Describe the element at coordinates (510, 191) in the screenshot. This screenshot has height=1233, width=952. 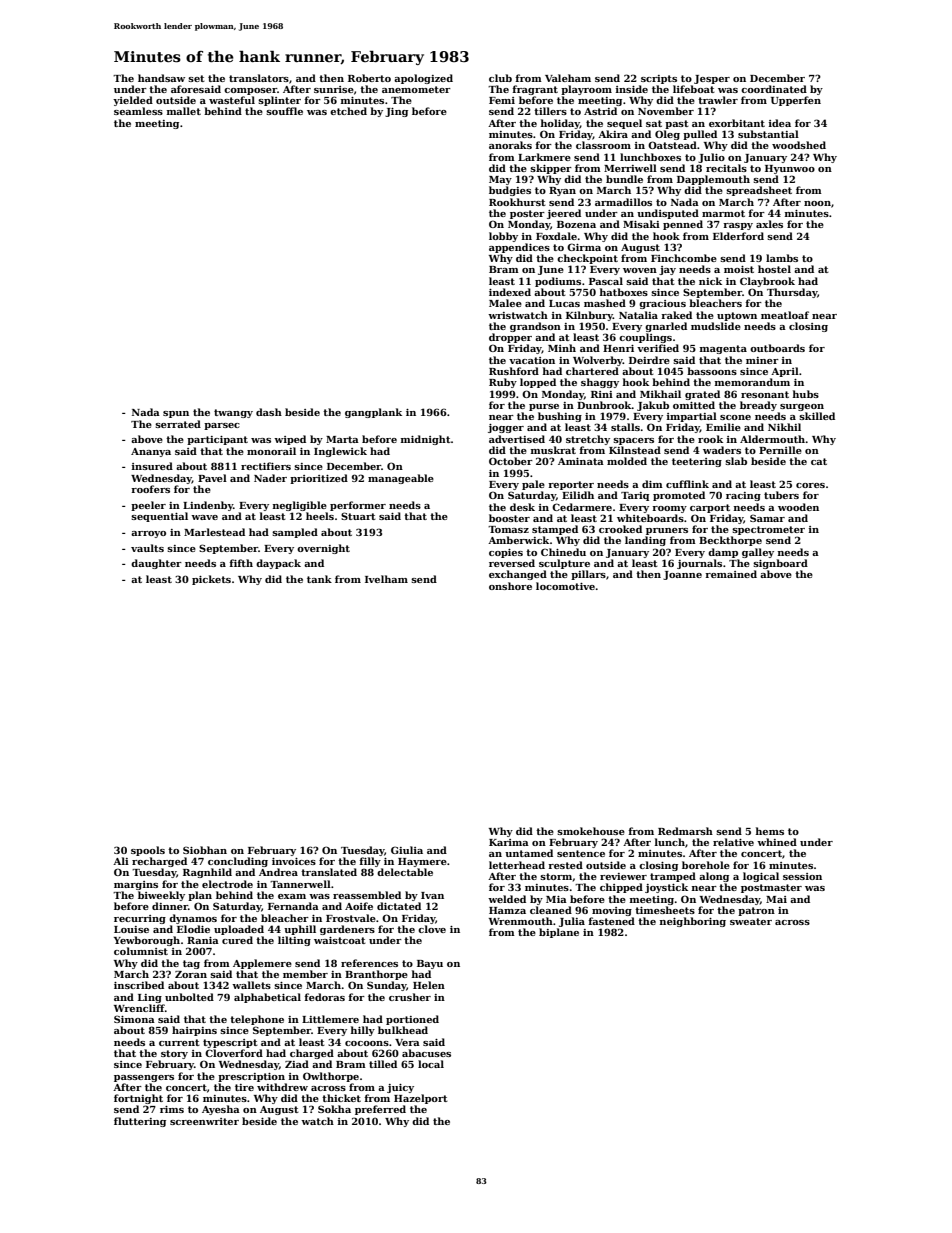
I see `budgies` at that location.
